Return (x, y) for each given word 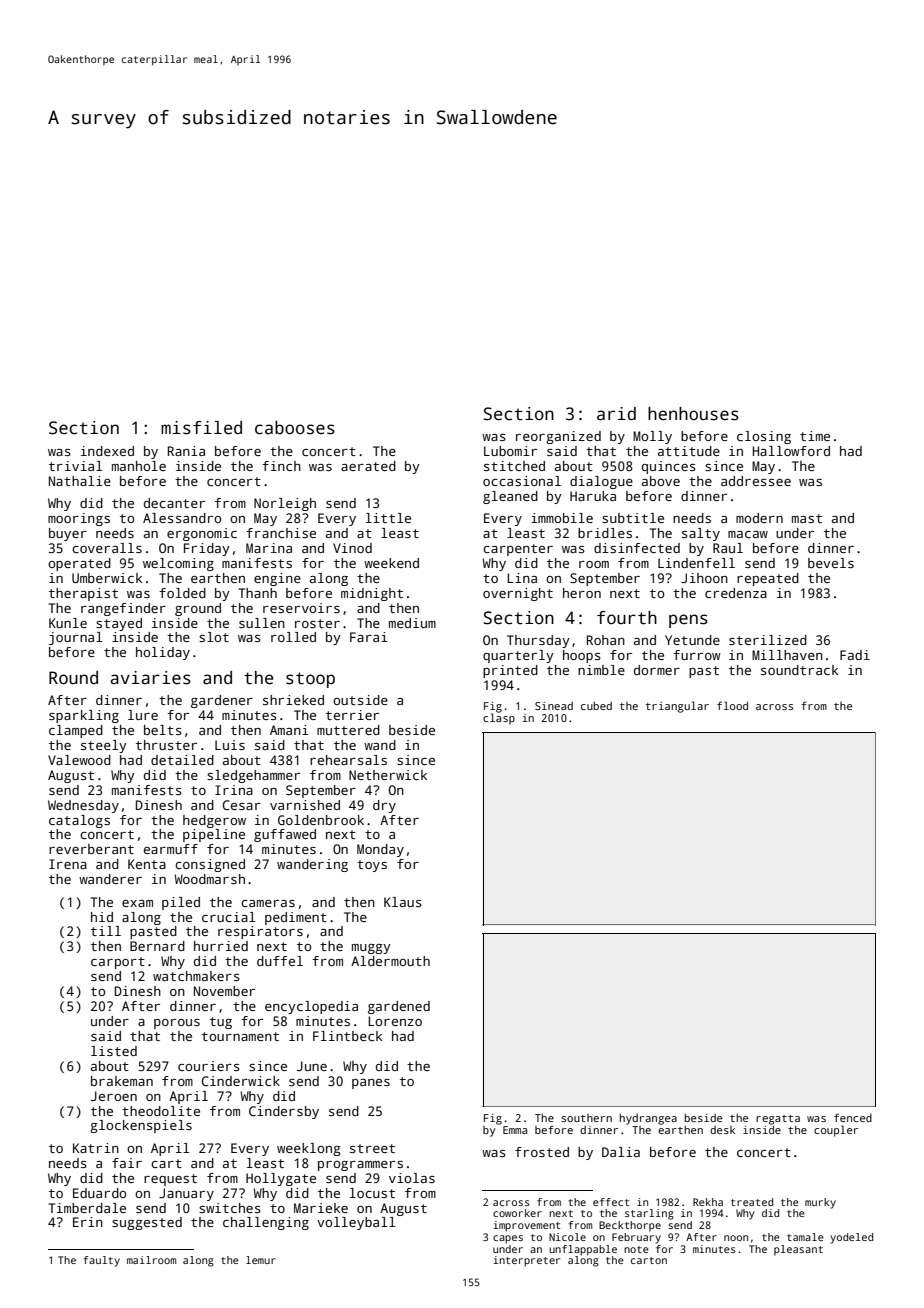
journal (75, 638)
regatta (778, 1120)
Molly (652, 437)
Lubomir (510, 451)
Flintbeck (347, 1036)
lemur (261, 1260)
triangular (677, 707)
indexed (107, 451)
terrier (352, 715)
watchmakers (196, 976)
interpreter (526, 1261)
